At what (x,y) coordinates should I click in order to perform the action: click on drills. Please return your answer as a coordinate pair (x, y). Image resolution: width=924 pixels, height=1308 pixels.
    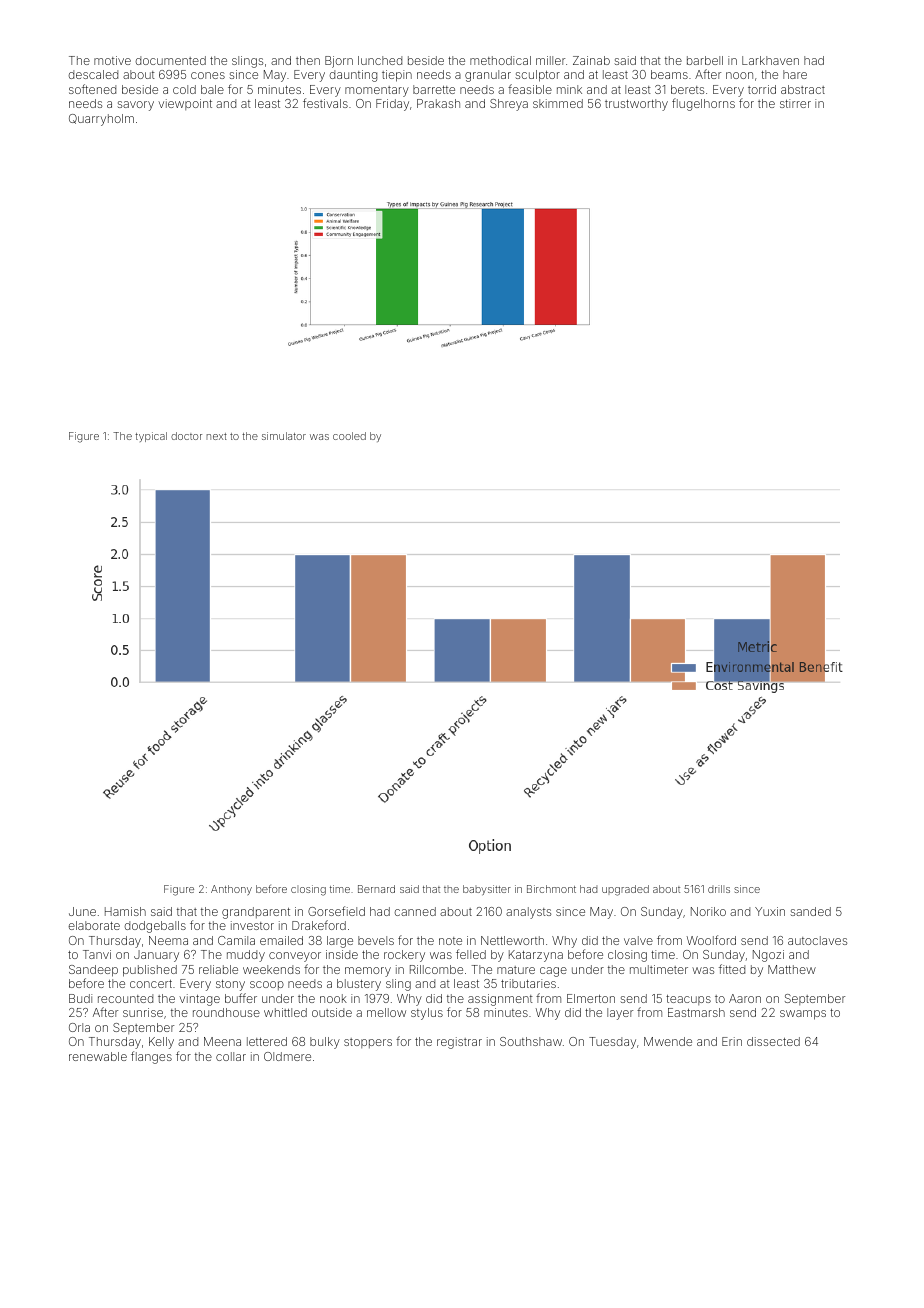
    Looking at the image, I should click on (719, 889).
